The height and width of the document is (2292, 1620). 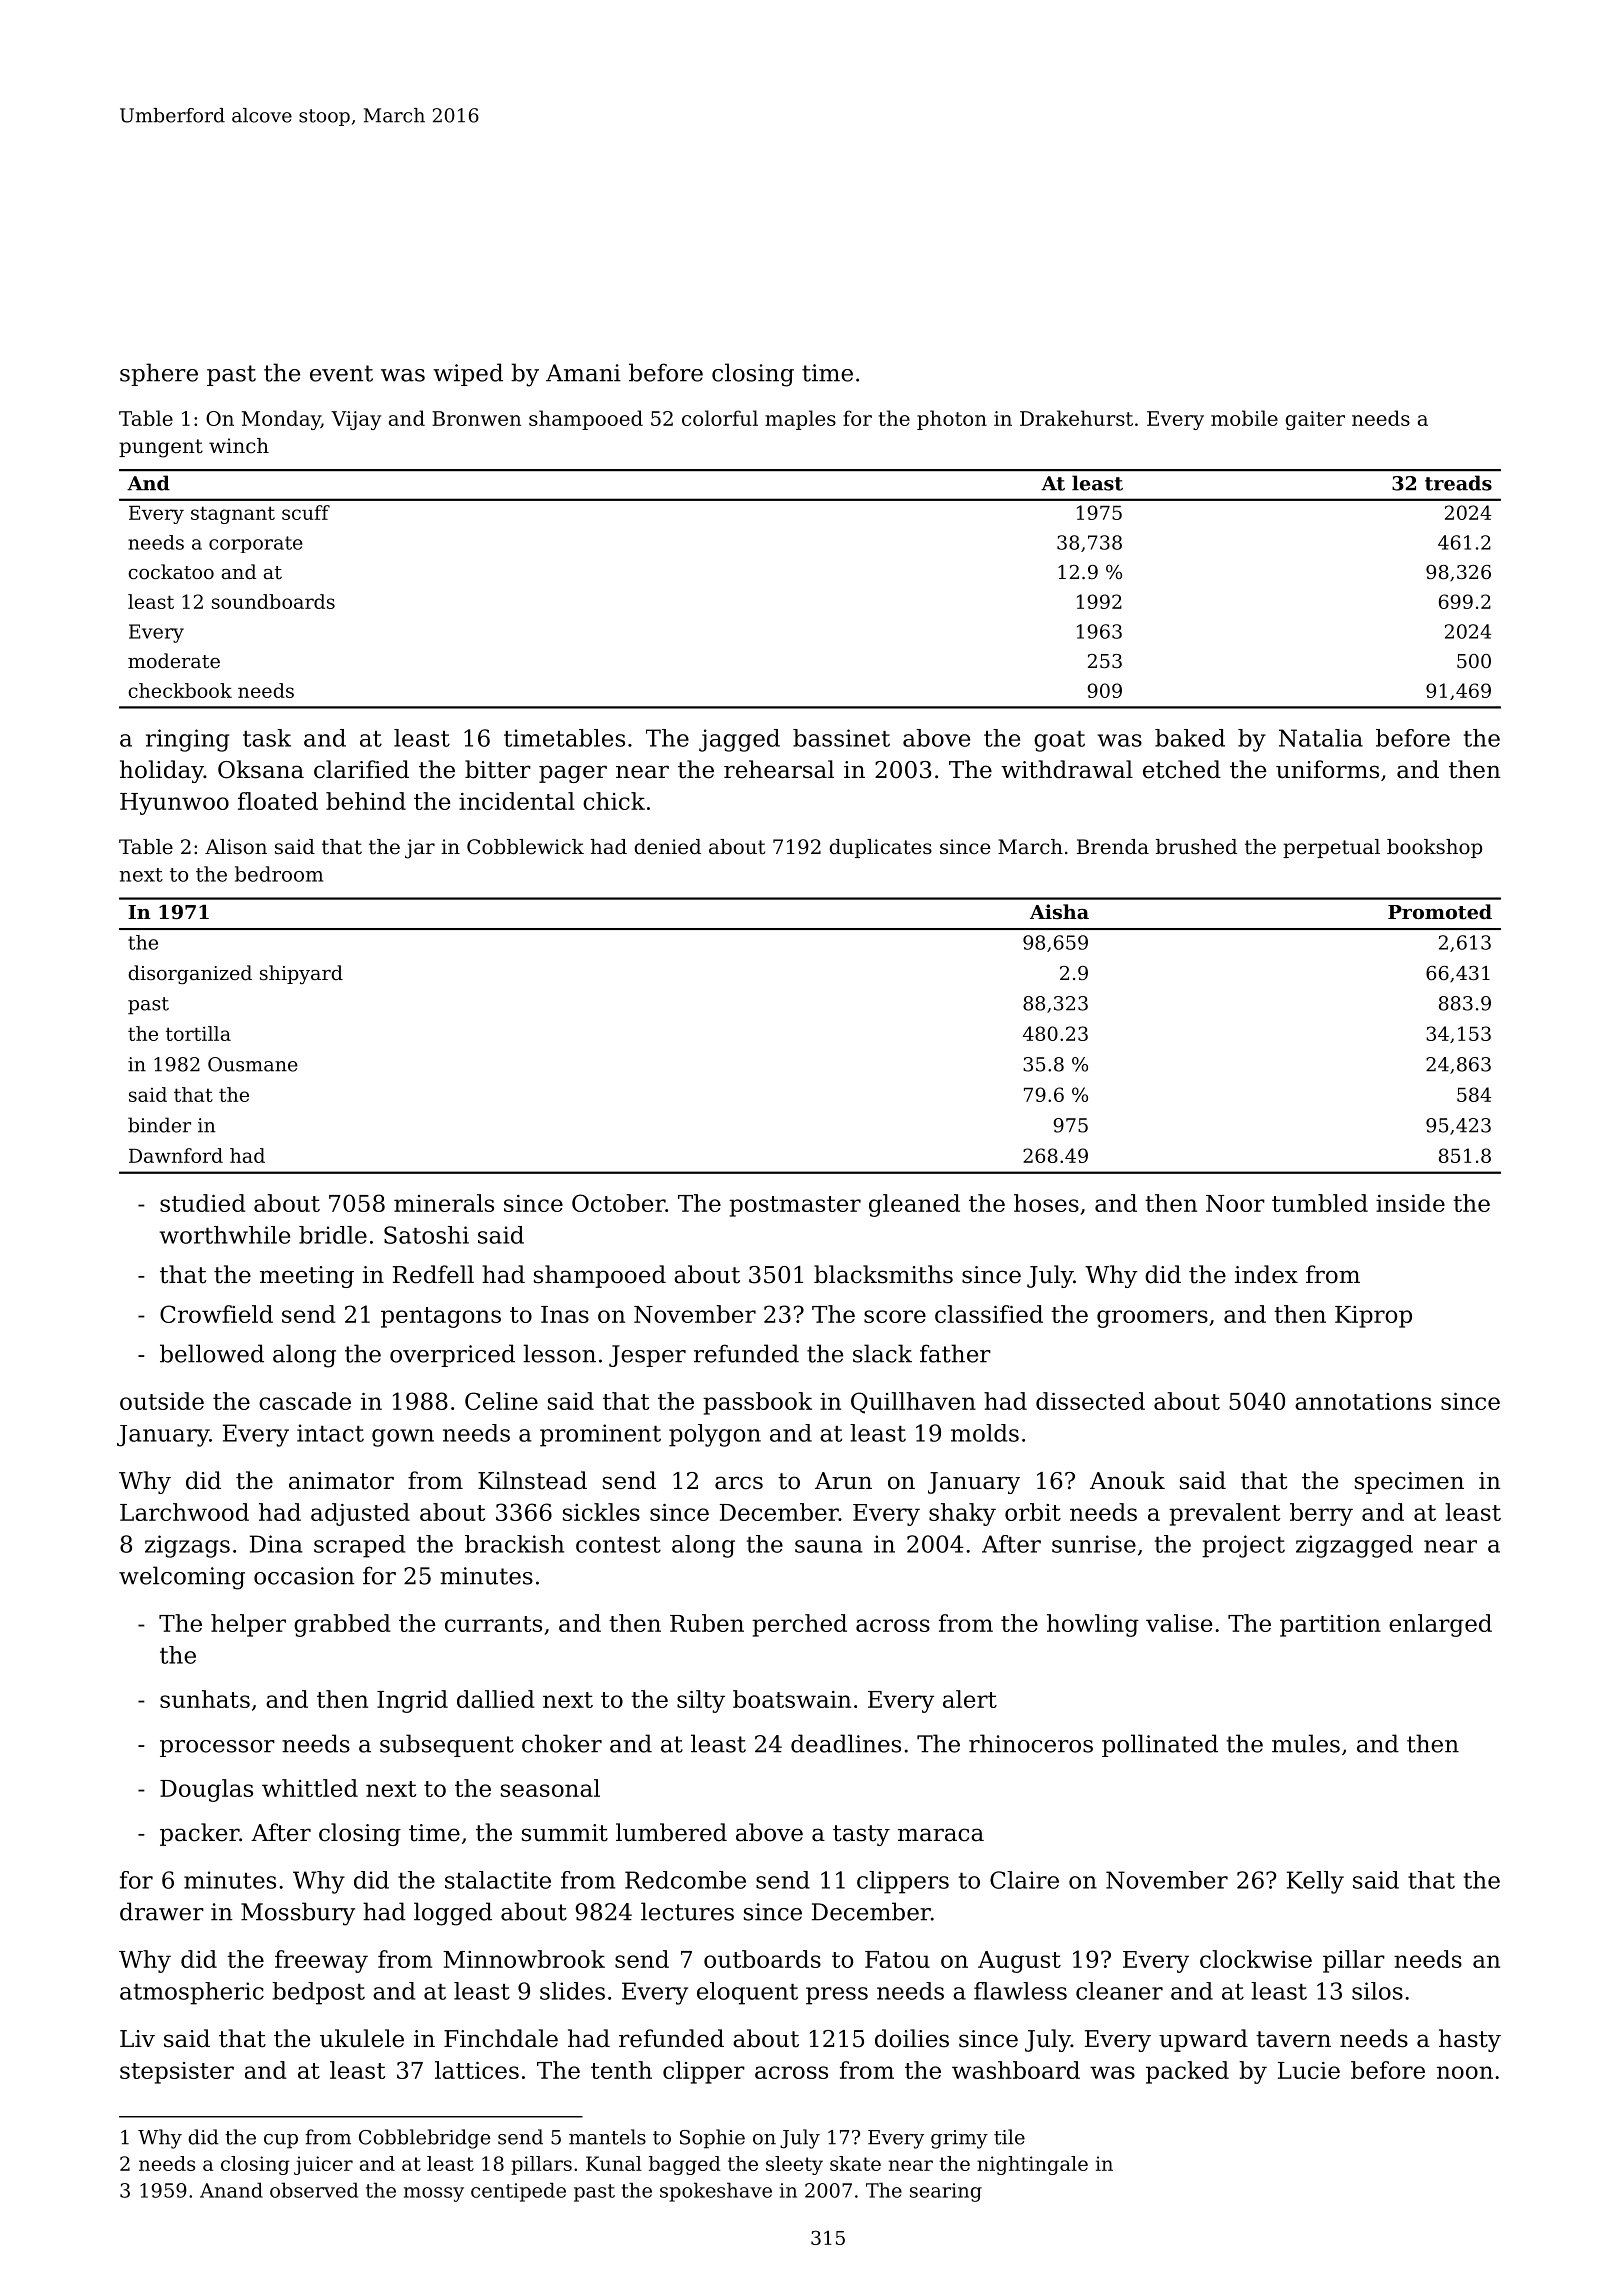 I want to click on dallied, so click(x=496, y=1699).
